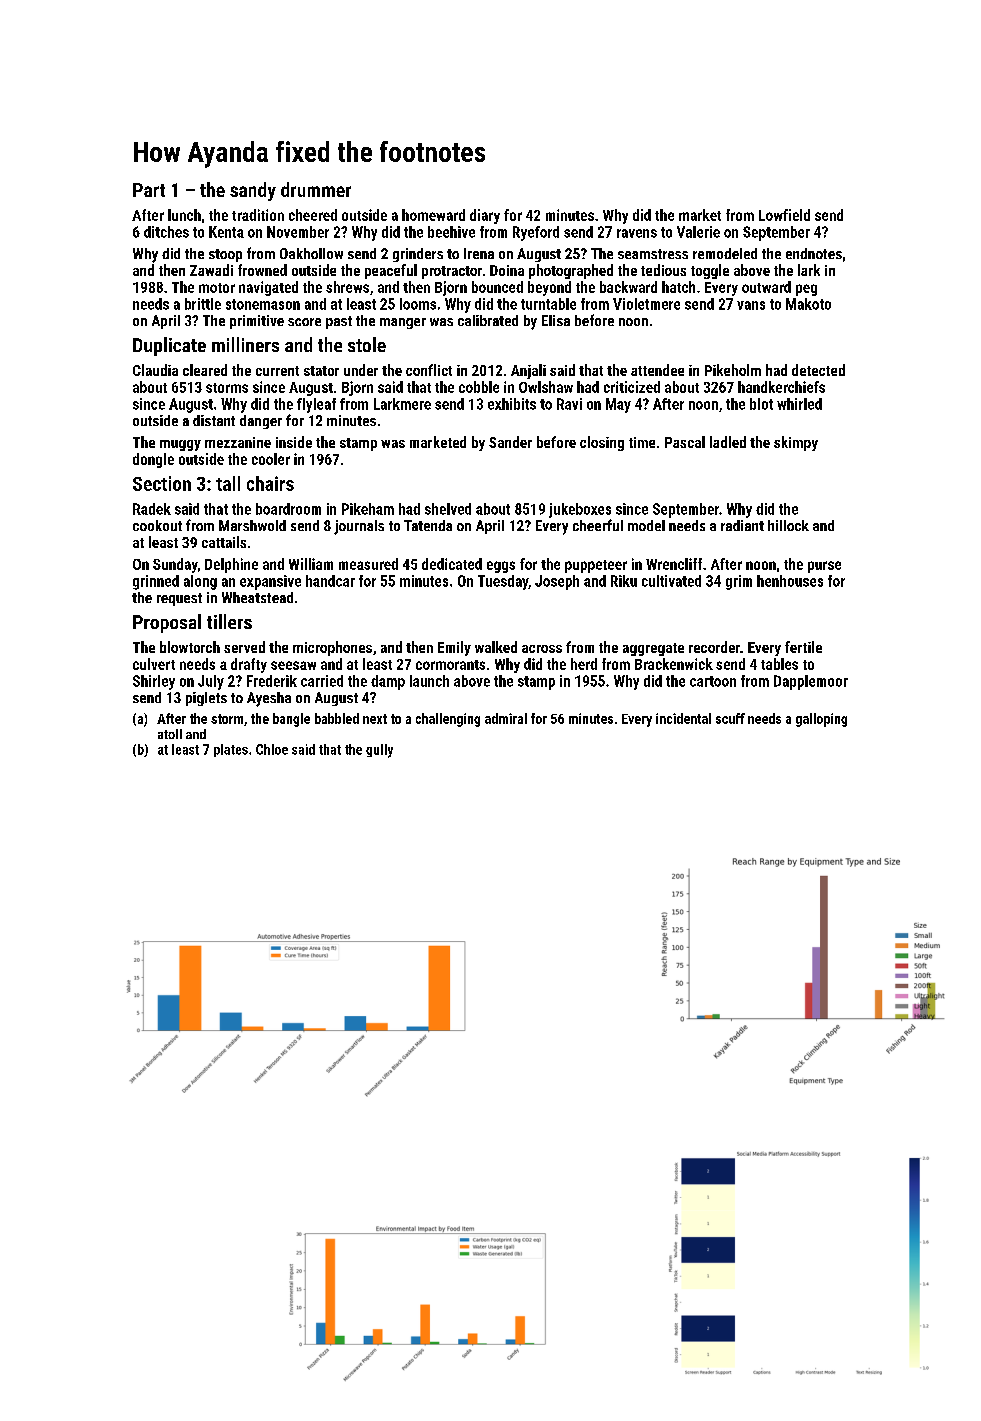 The image size is (981, 1421). Describe the element at coordinates (214, 420) in the page. I see `distant` at that location.
